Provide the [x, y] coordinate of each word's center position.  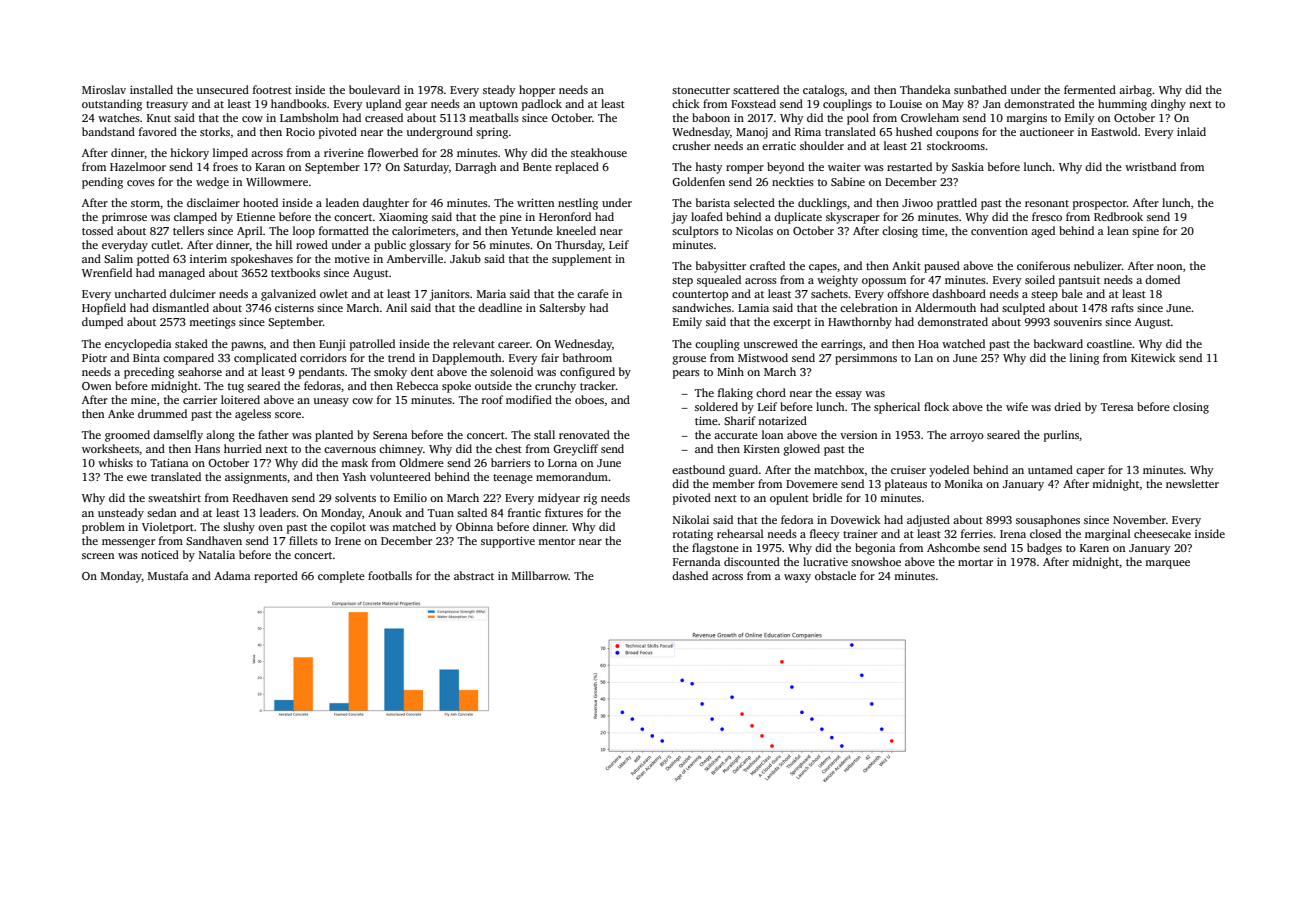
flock [936, 406]
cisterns [294, 308]
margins [1026, 119]
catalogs [824, 91]
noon [1169, 267]
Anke [121, 413]
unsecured [223, 89]
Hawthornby [860, 323]
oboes [589, 399]
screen [98, 556]
